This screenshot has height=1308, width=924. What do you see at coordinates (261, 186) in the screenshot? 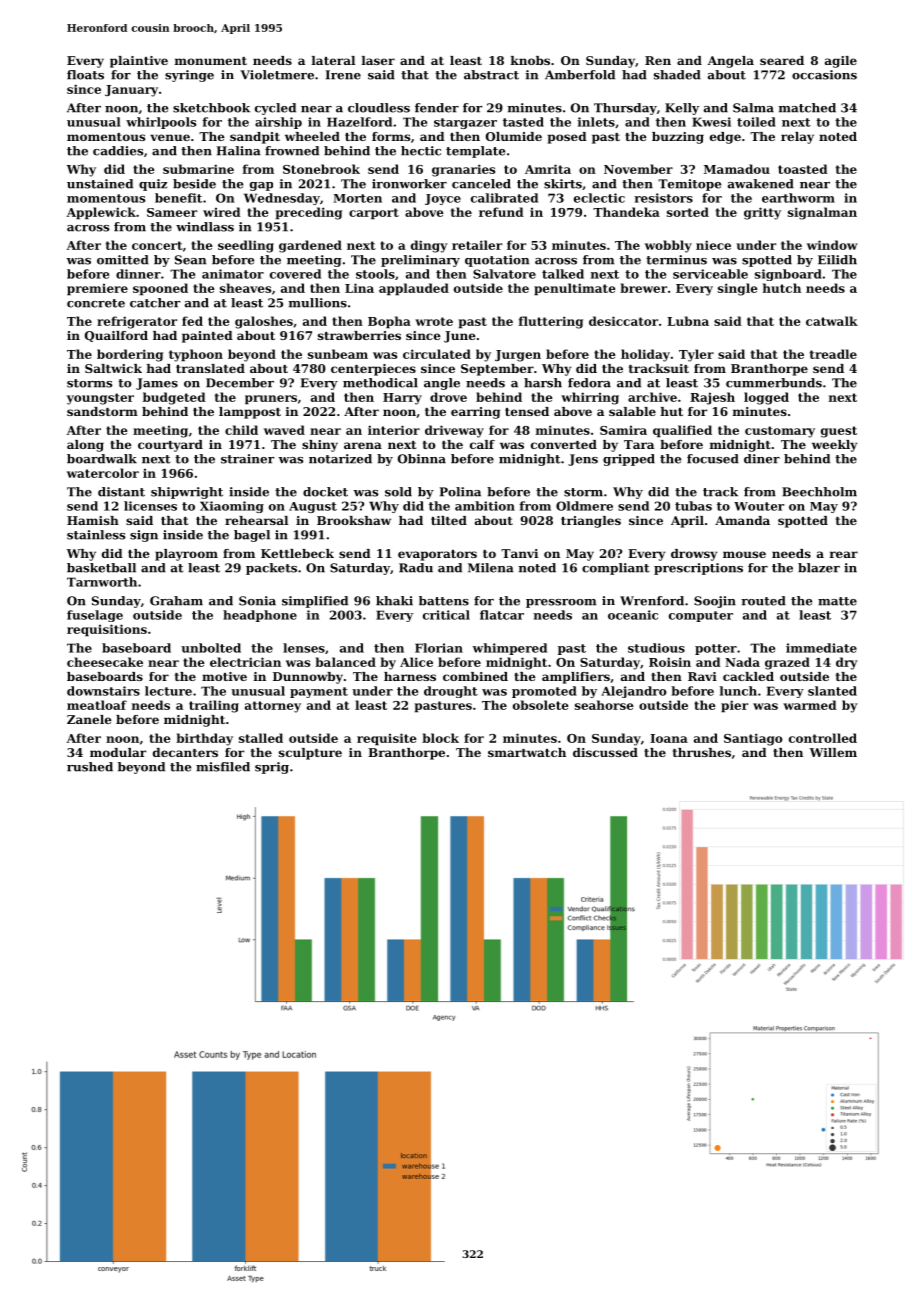
I see `gap` at bounding box center [261, 186].
